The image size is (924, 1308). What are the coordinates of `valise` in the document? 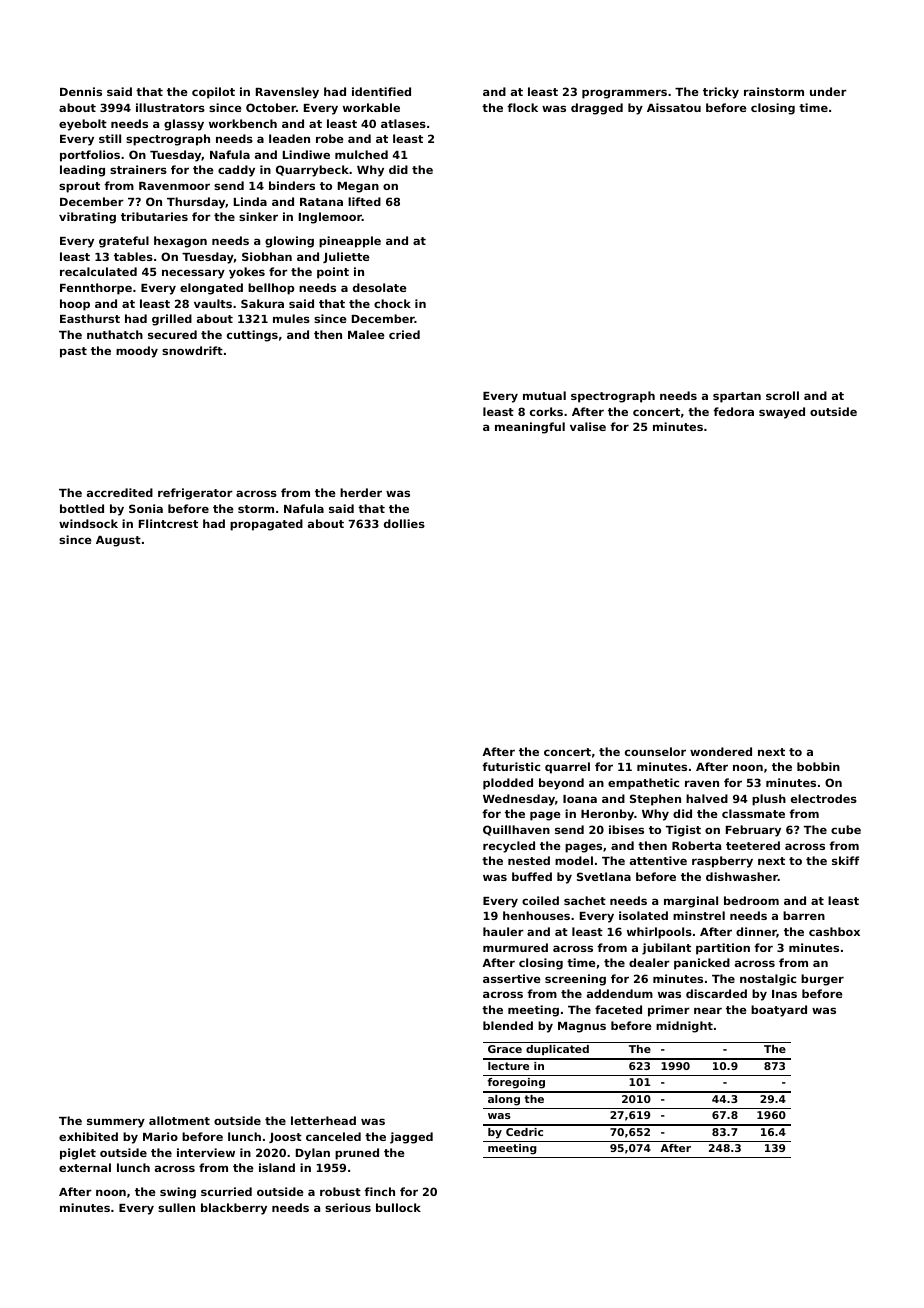 It's located at (588, 426).
